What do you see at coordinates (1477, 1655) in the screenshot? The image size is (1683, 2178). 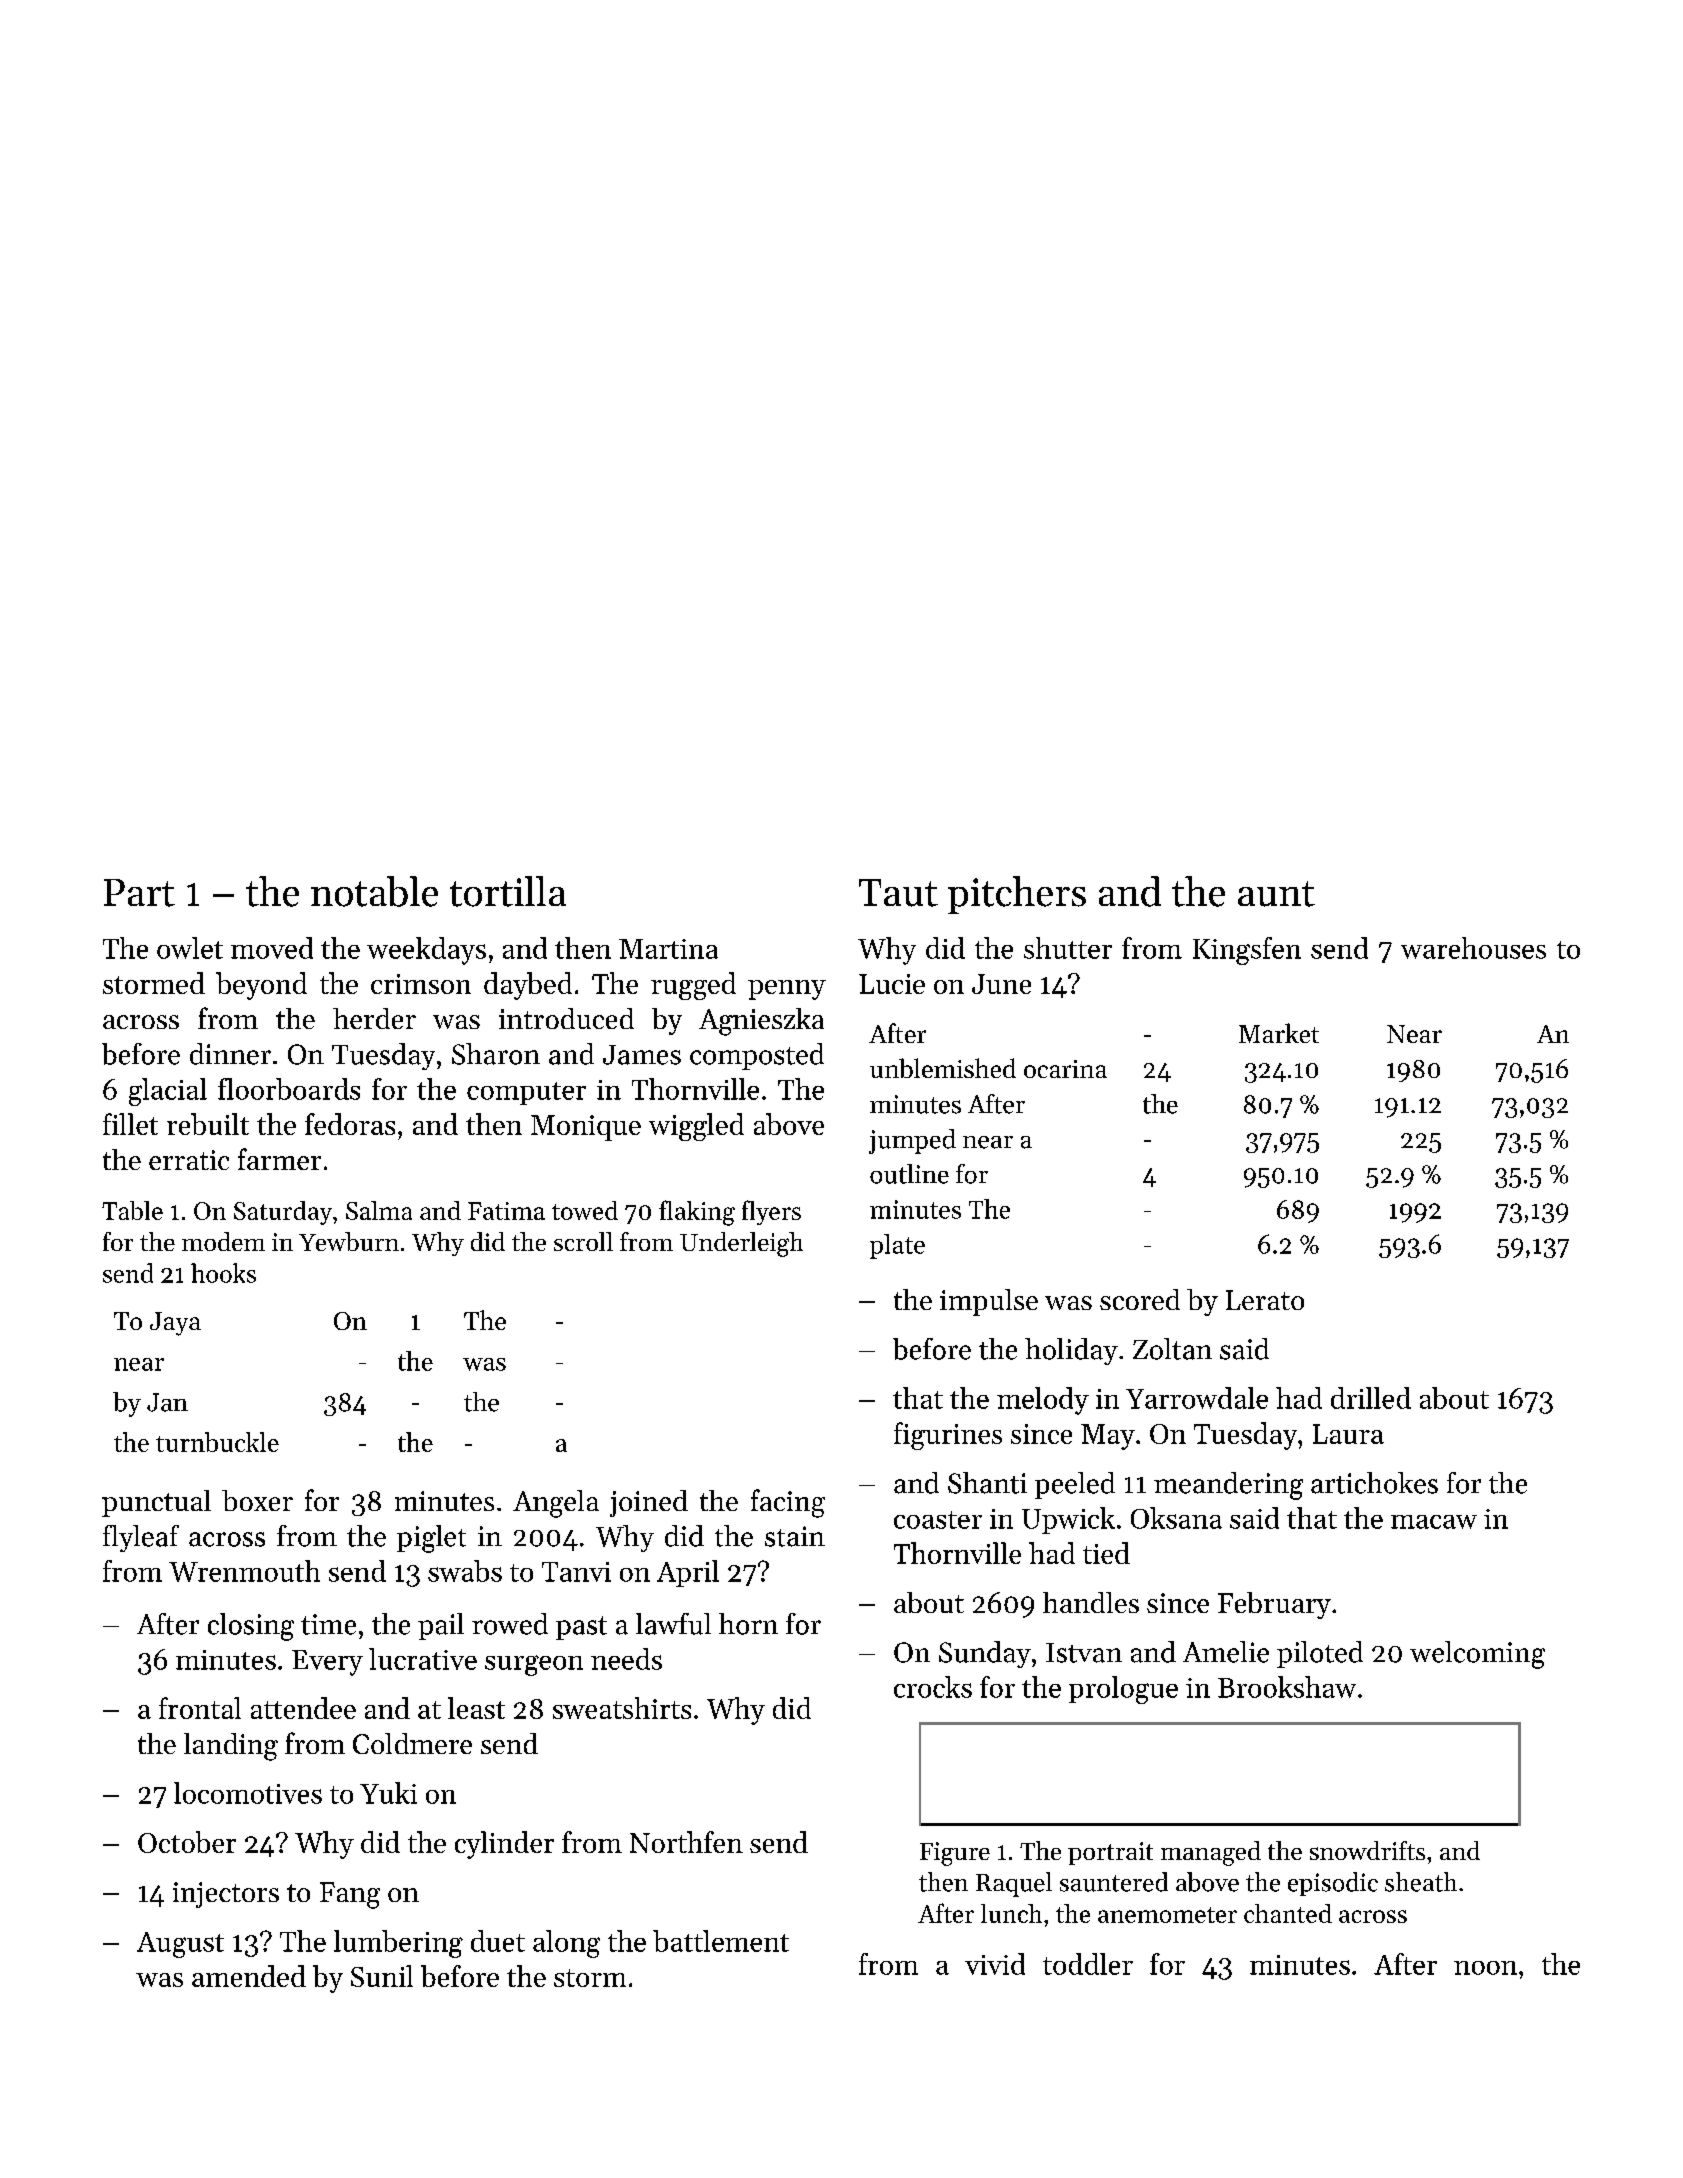 I see `welcoming` at bounding box center [1477, 1655].
